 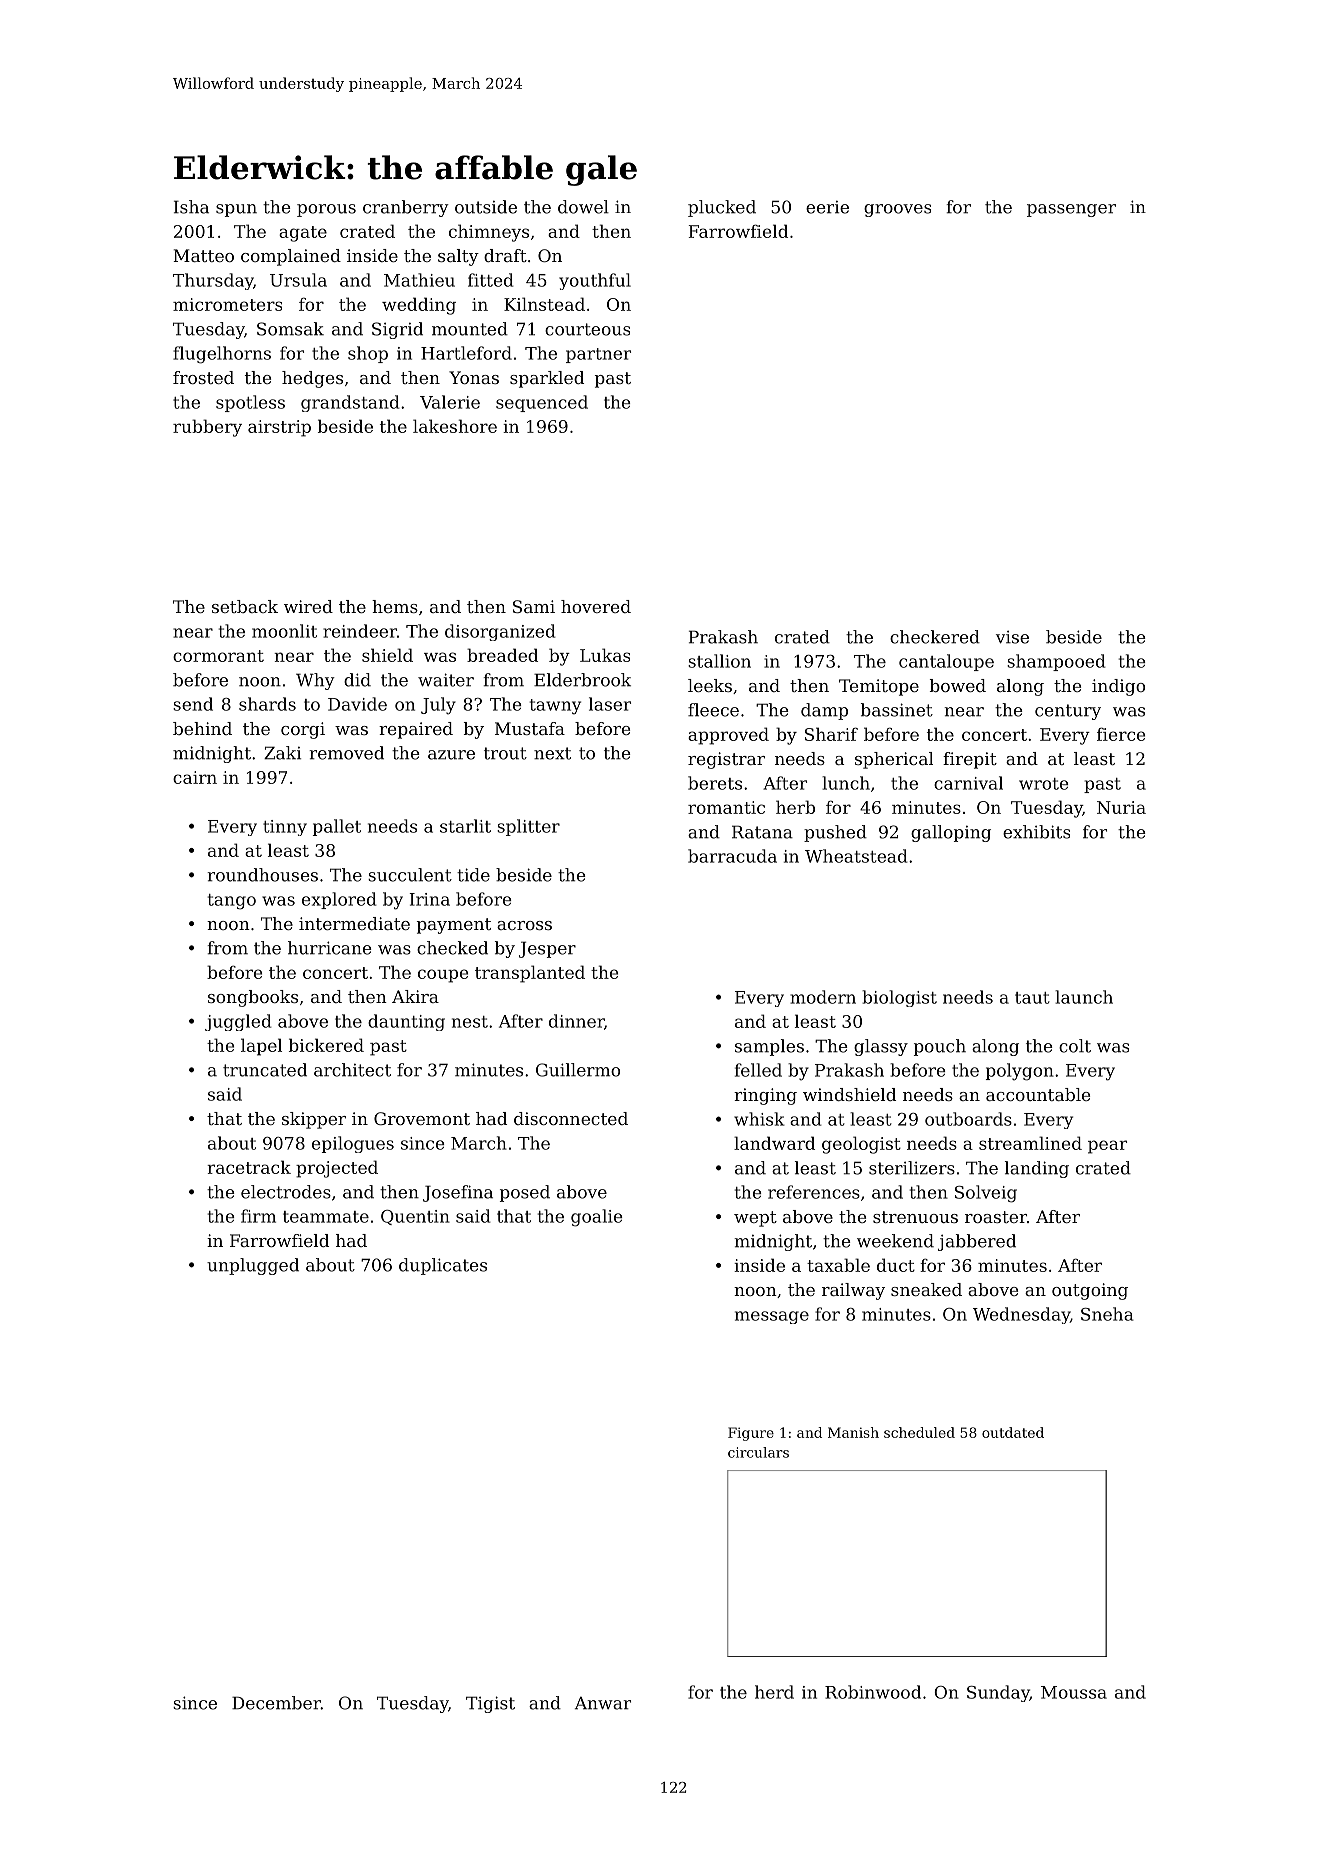 I want to click on hems, so click(x=395, y=606).
